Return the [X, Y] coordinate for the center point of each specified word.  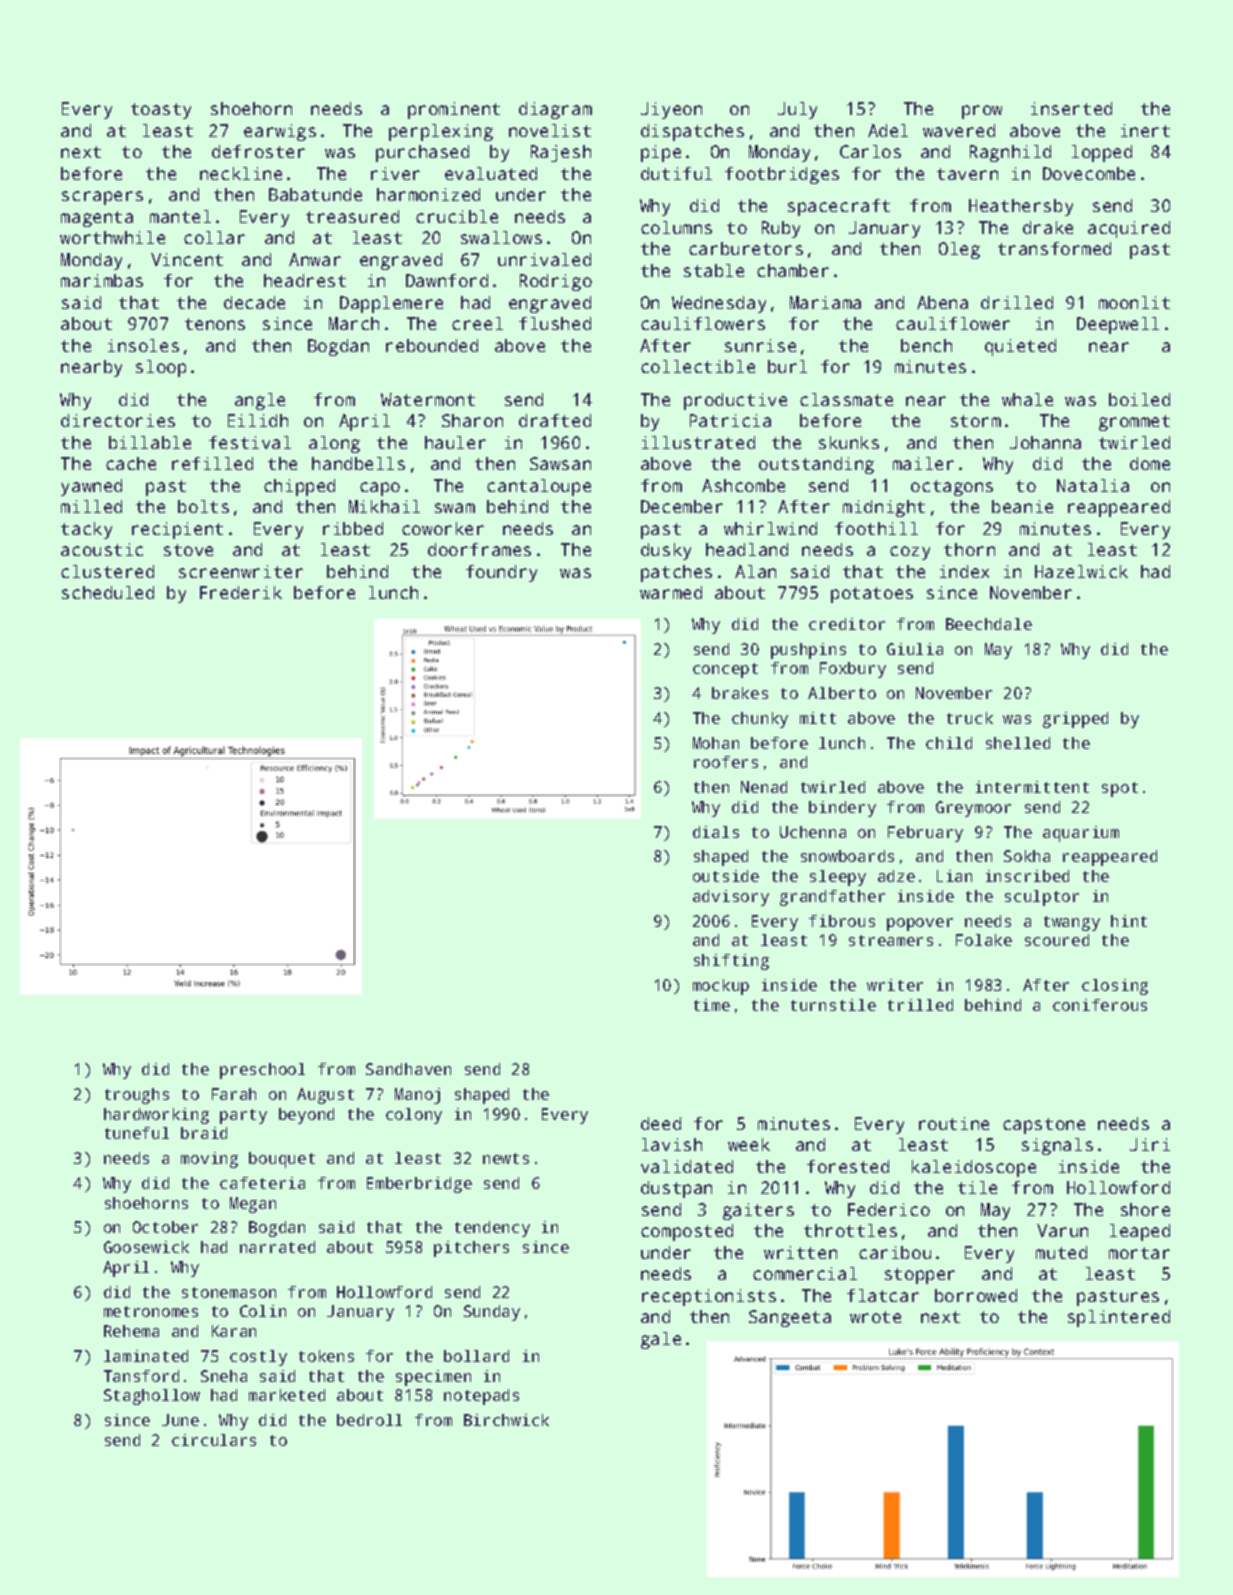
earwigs [280, 132]
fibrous [842, 921]
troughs [137, 1096]
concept [725, 670]
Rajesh [561, 153]
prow [982, 112]
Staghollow [152, 1397]
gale [661, 1340]
